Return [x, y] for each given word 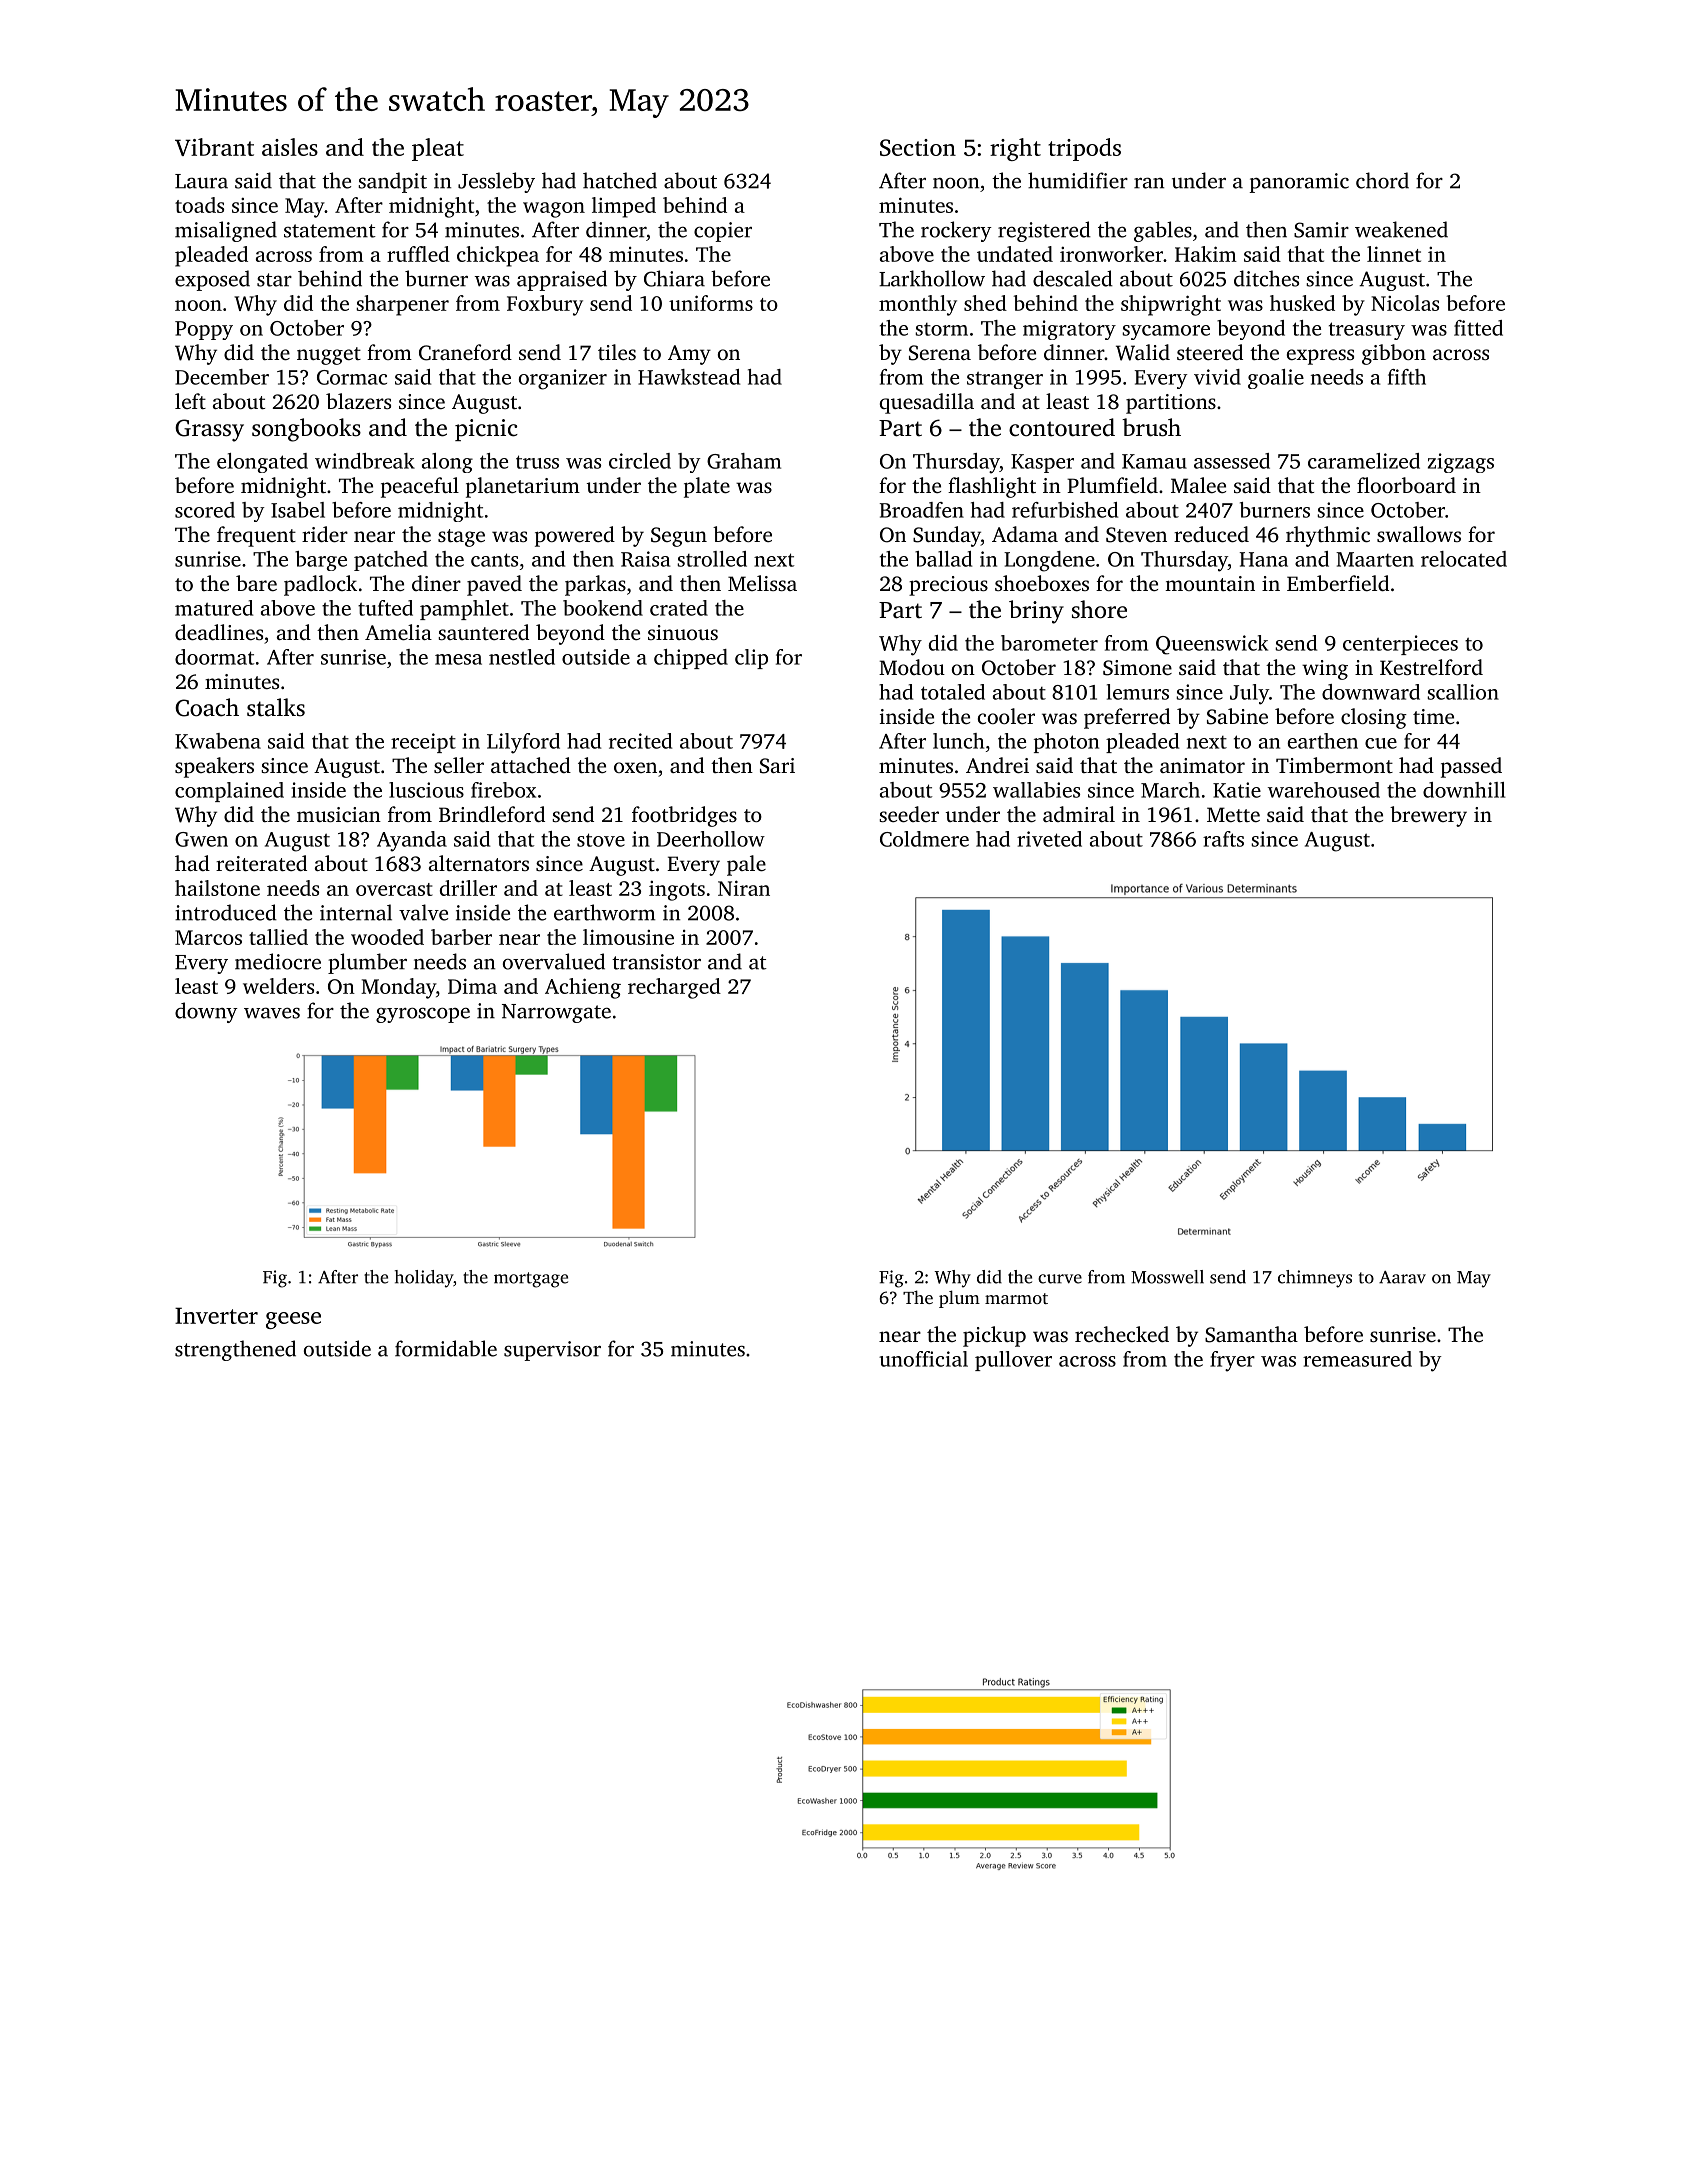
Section [918, 147]
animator [1202, 765]
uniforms [711, 303]
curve [1060, 1279]
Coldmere [924, 839]
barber [461, 937]
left [190, 401]
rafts [1223, 839]
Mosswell [1167, 1277]
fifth [1407, 377]
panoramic [1299, 183]
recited [640, 741]
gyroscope [423, 1015]
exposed [212, 280]
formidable [446, 1348]
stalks [276, 707]
